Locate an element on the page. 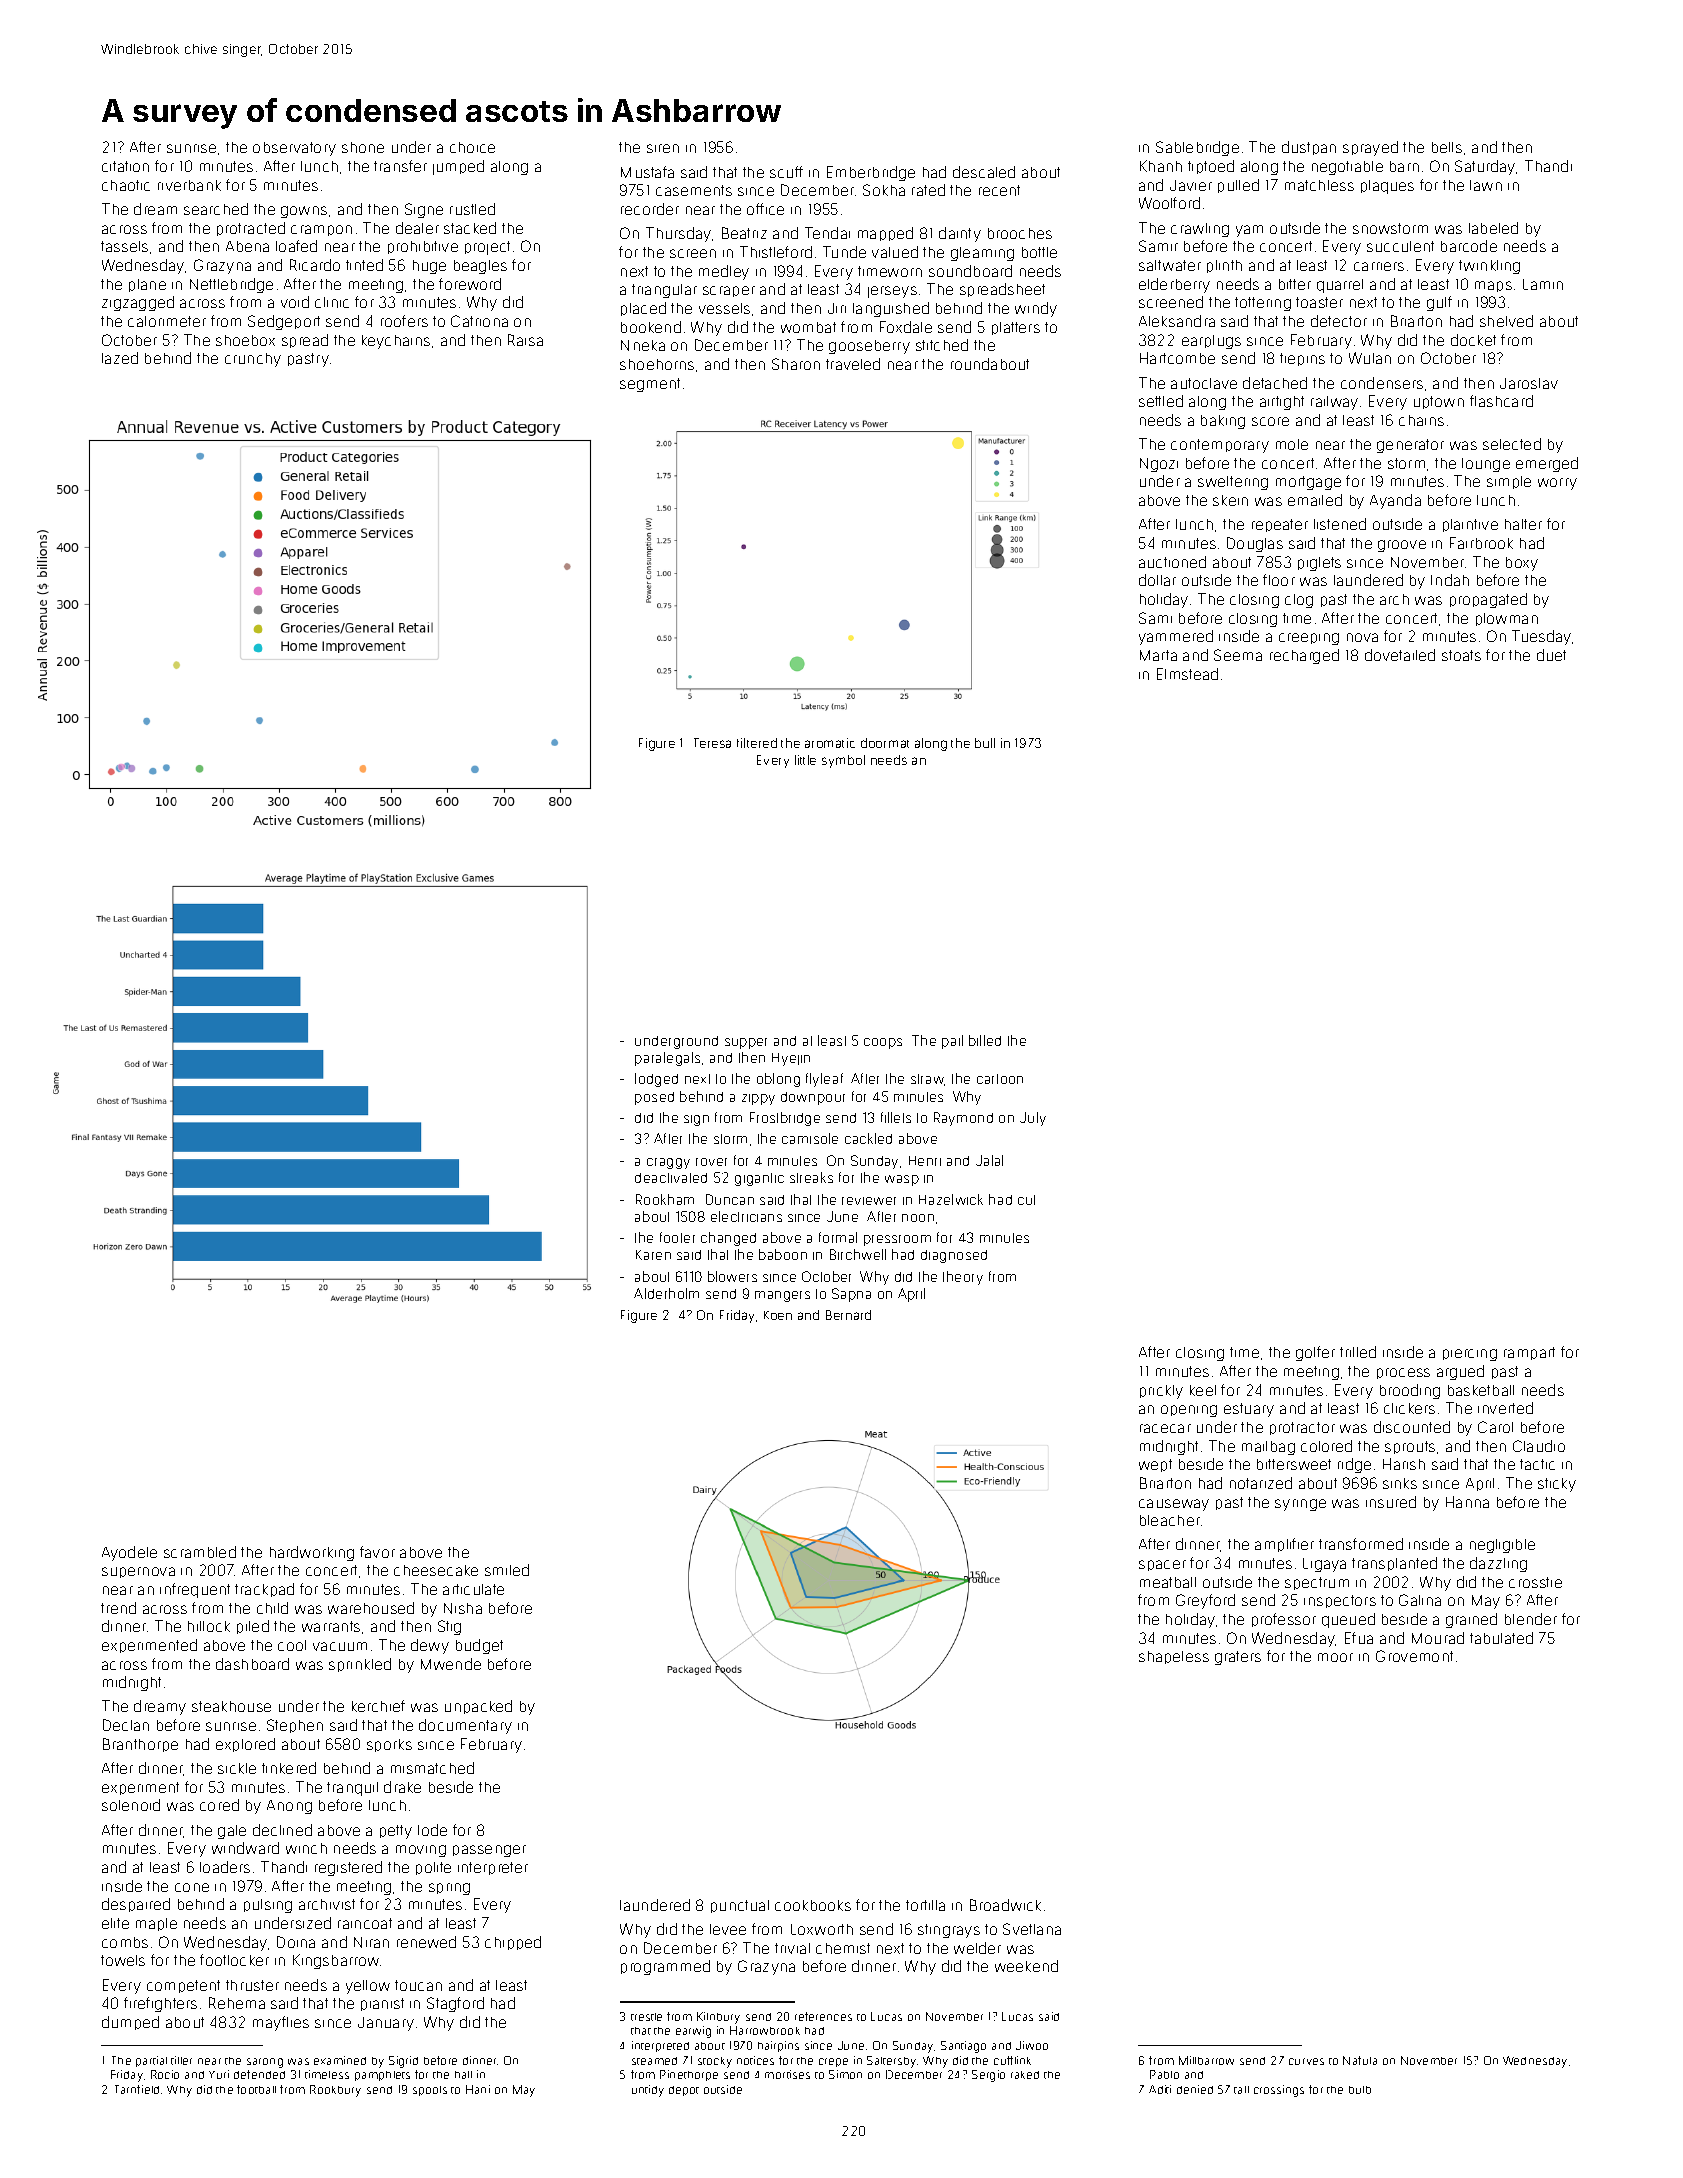 Image resolution: width=1683 pixels, height=2178 pixels. bells is located at coordinates (1447, 147).
